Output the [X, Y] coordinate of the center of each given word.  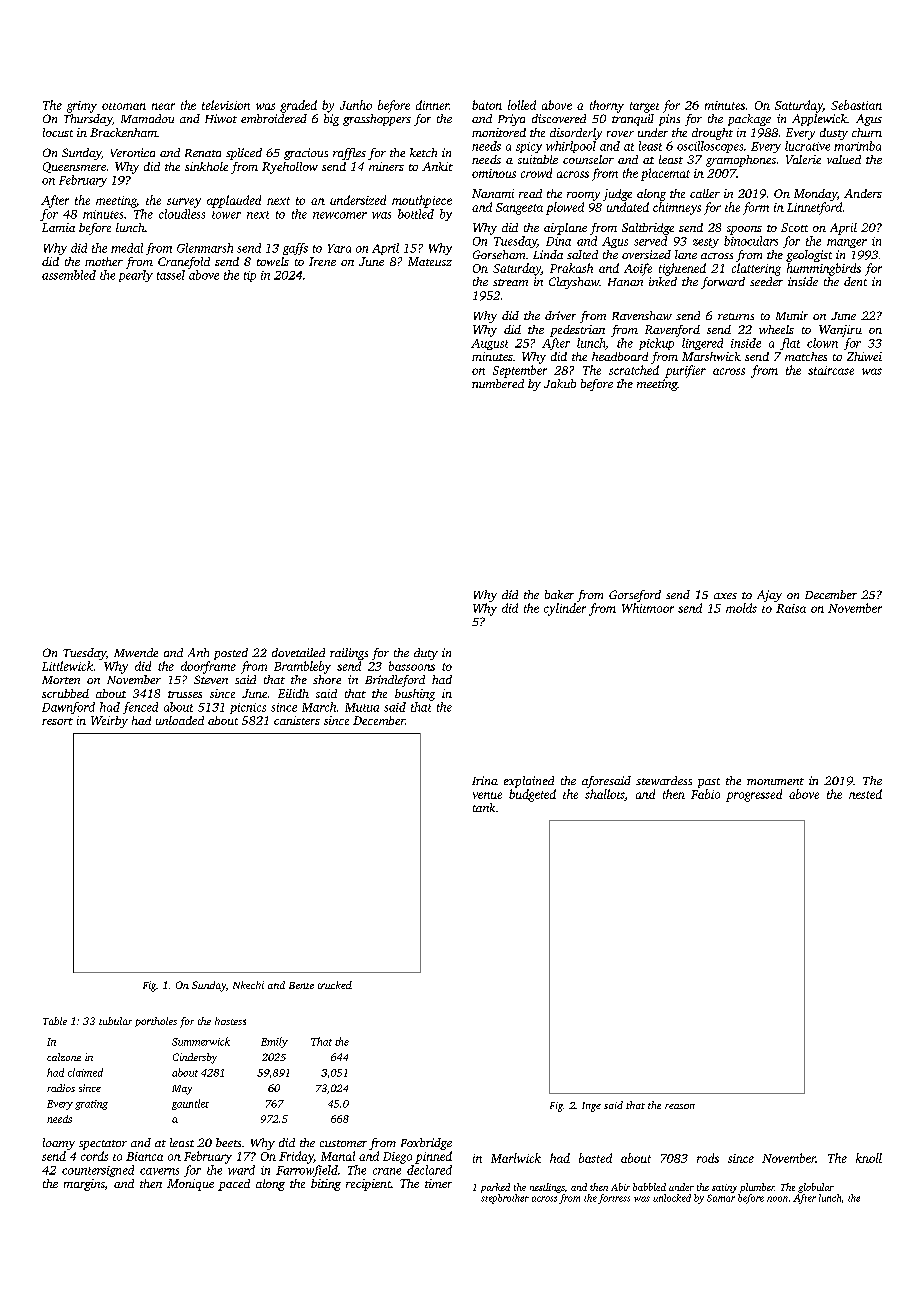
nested [865, 794]
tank [484, 807]
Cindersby [195, 1058]
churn [867, 132]
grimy [82, 107]
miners [386, 166]
